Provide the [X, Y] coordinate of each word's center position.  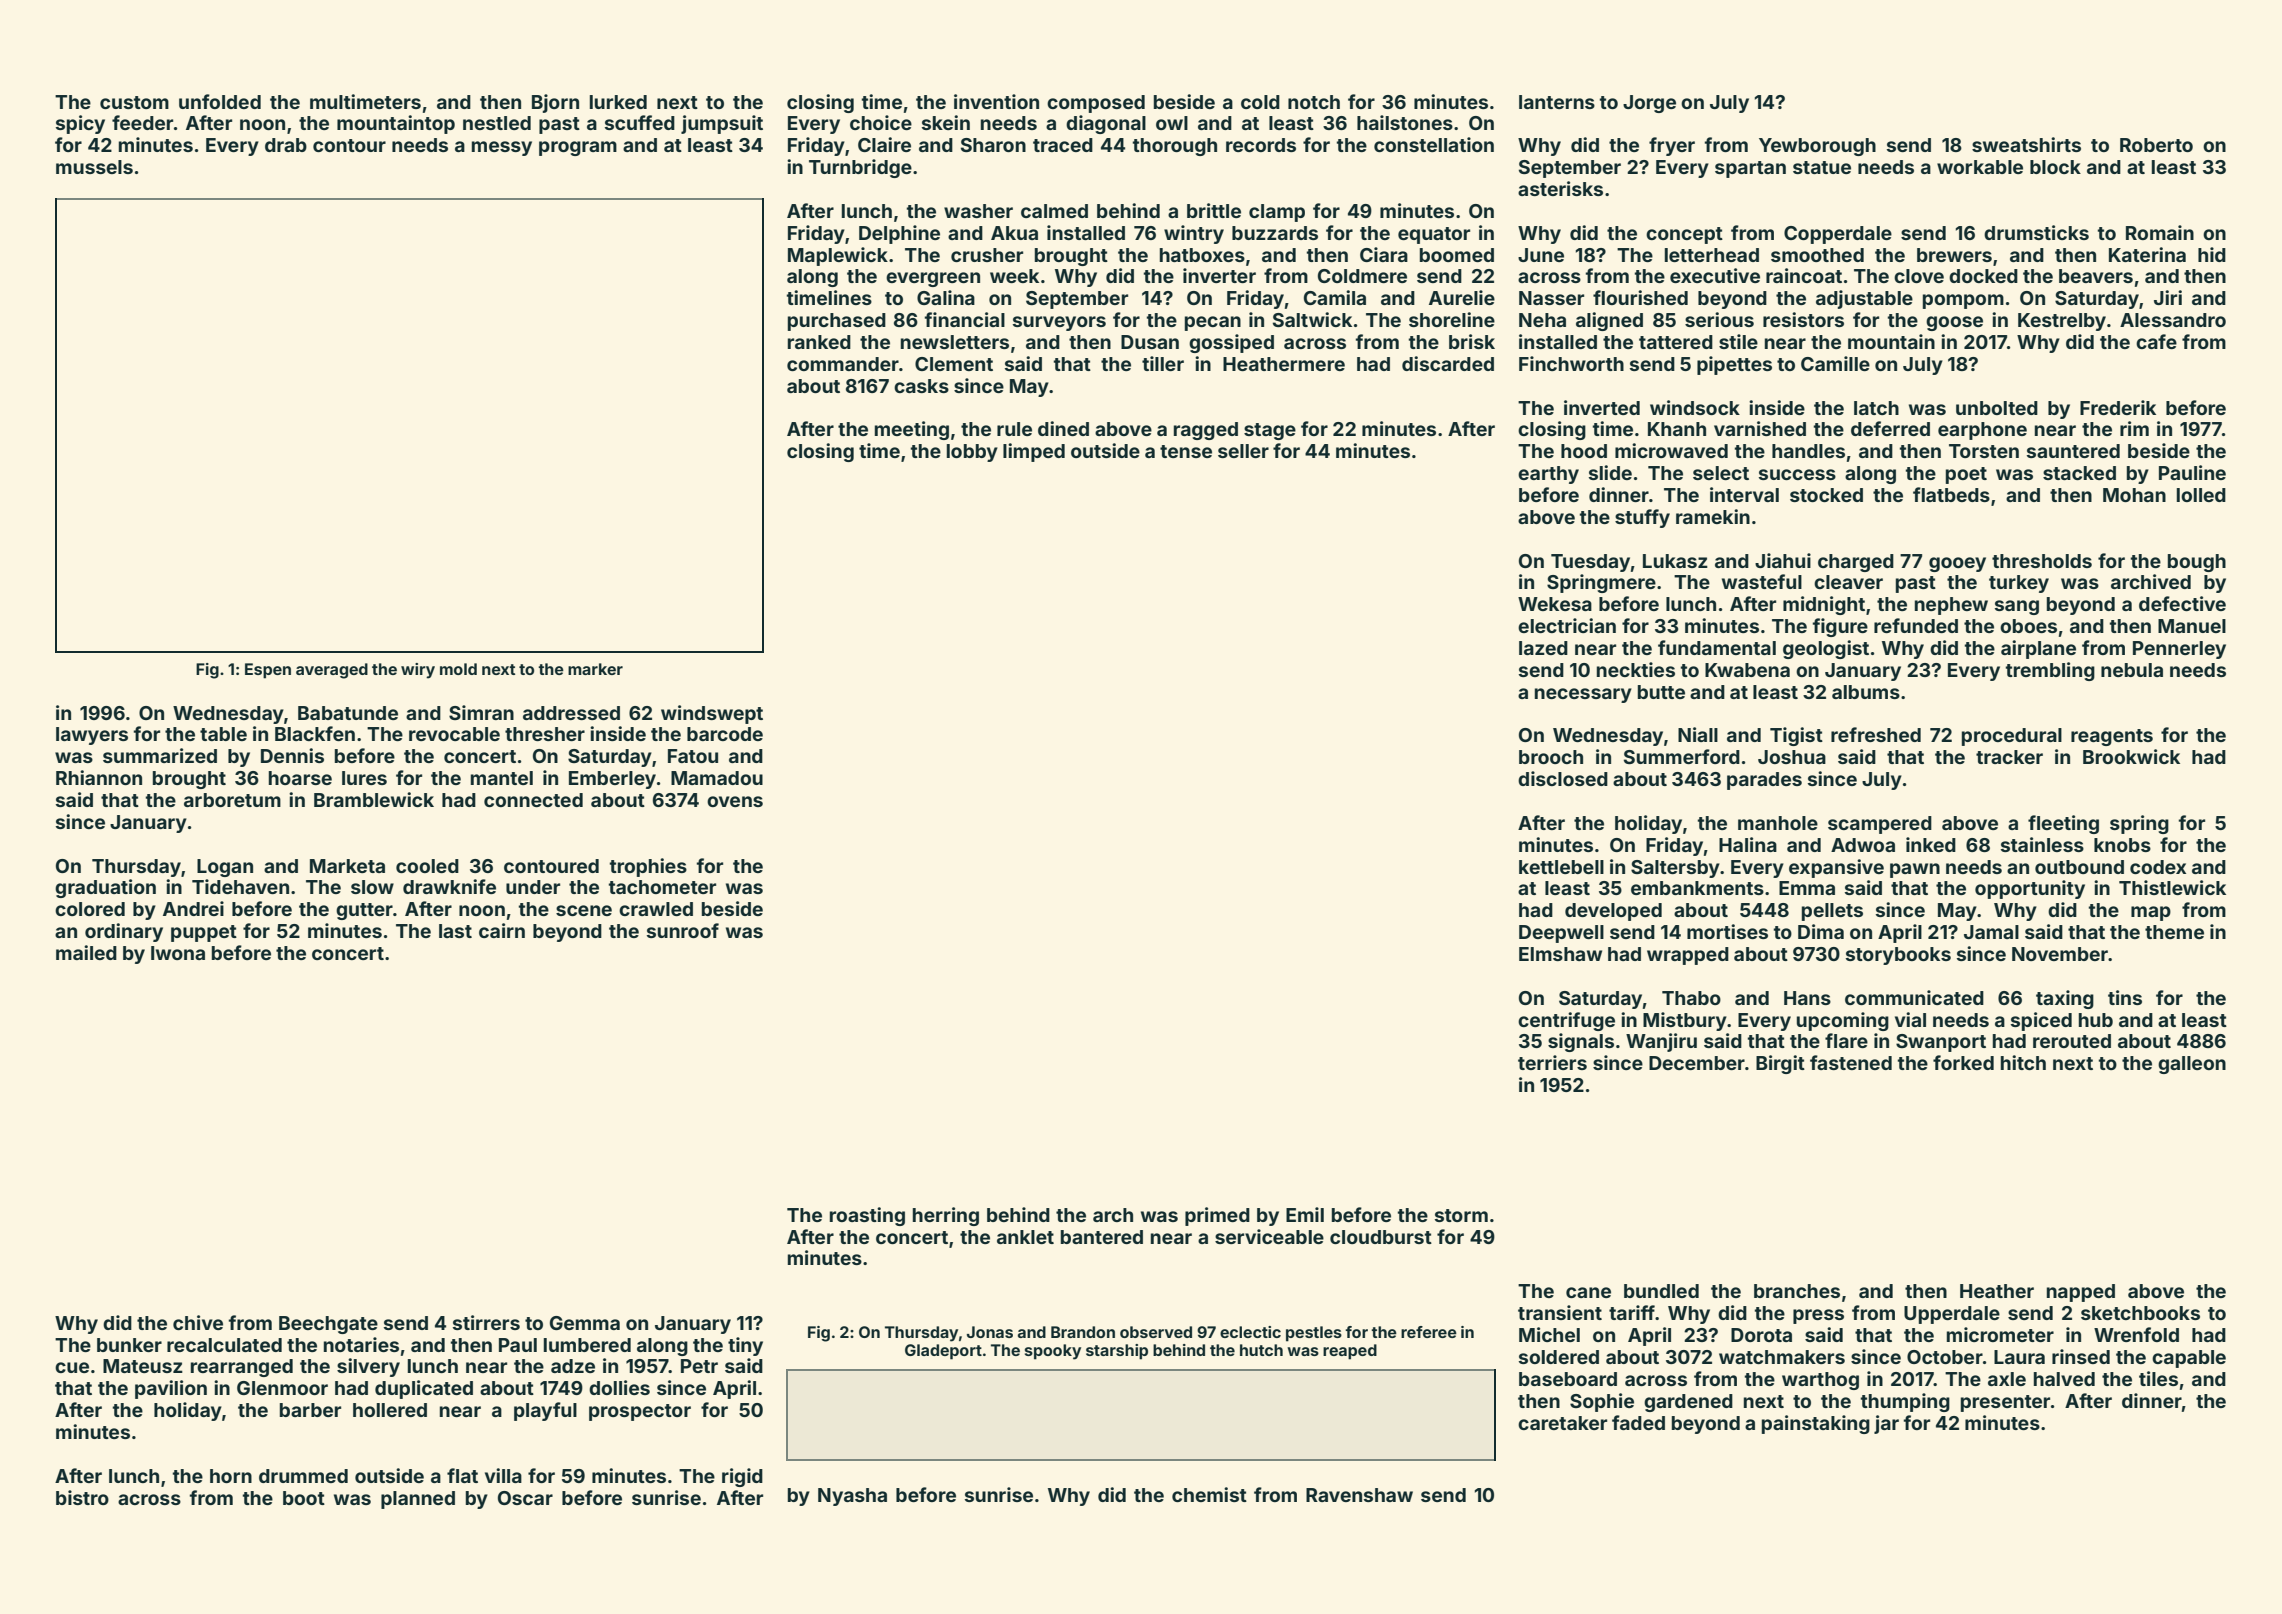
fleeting [2063, 824]
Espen [268, 671]
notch [1314, 102]
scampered [1880, 825]
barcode [725, 734]
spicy [80, 124]
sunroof [683, 930]
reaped [1350, 1352]
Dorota [1761, 1335]
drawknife [449, 886]
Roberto [2156, 145]
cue [72, 1367]
